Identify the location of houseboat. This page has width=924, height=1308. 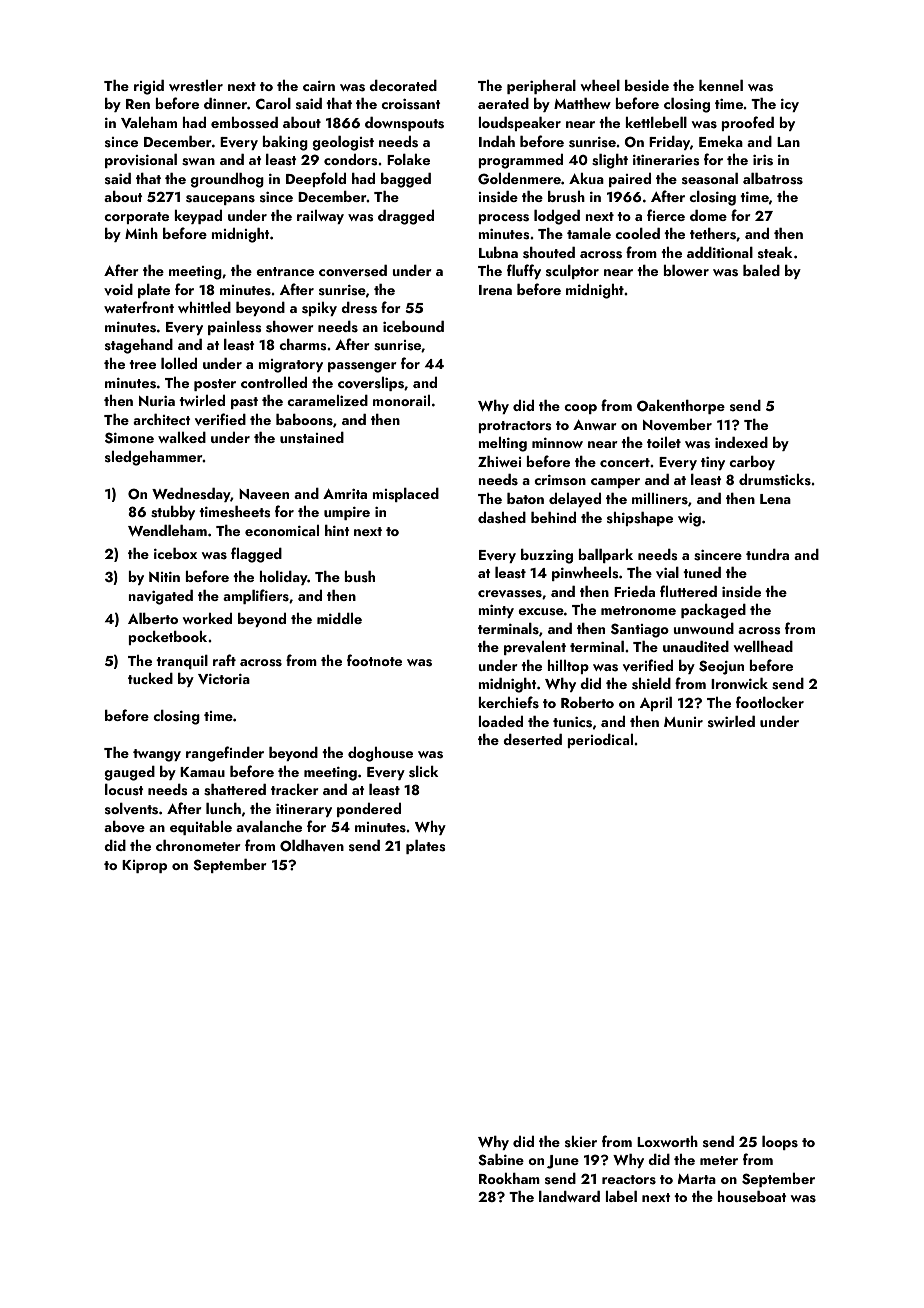
(752, 1197).
